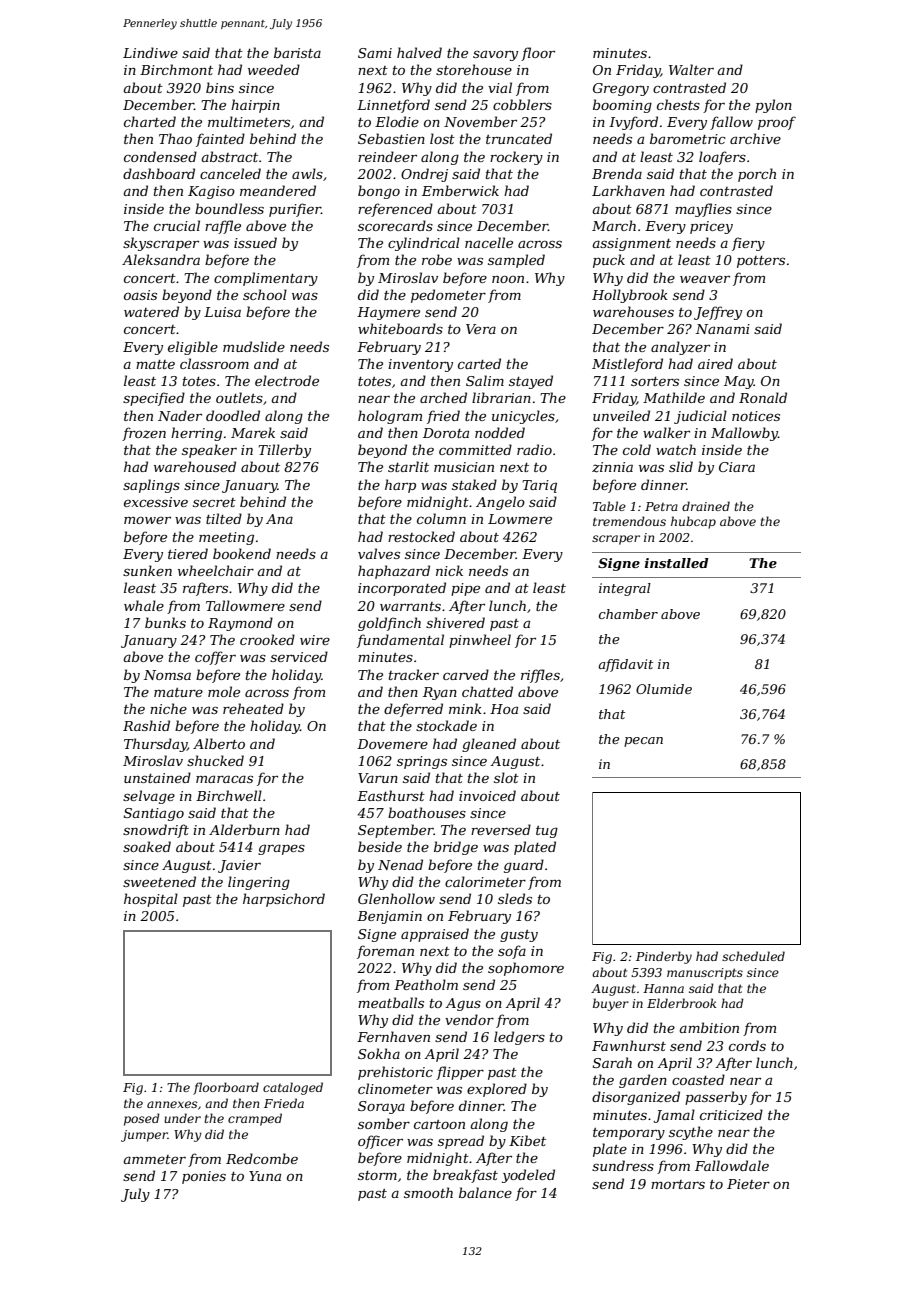  What do you see at coordinates (172, 1104) in the image?
I see `annexes` at bounding box center [172, 1104].
